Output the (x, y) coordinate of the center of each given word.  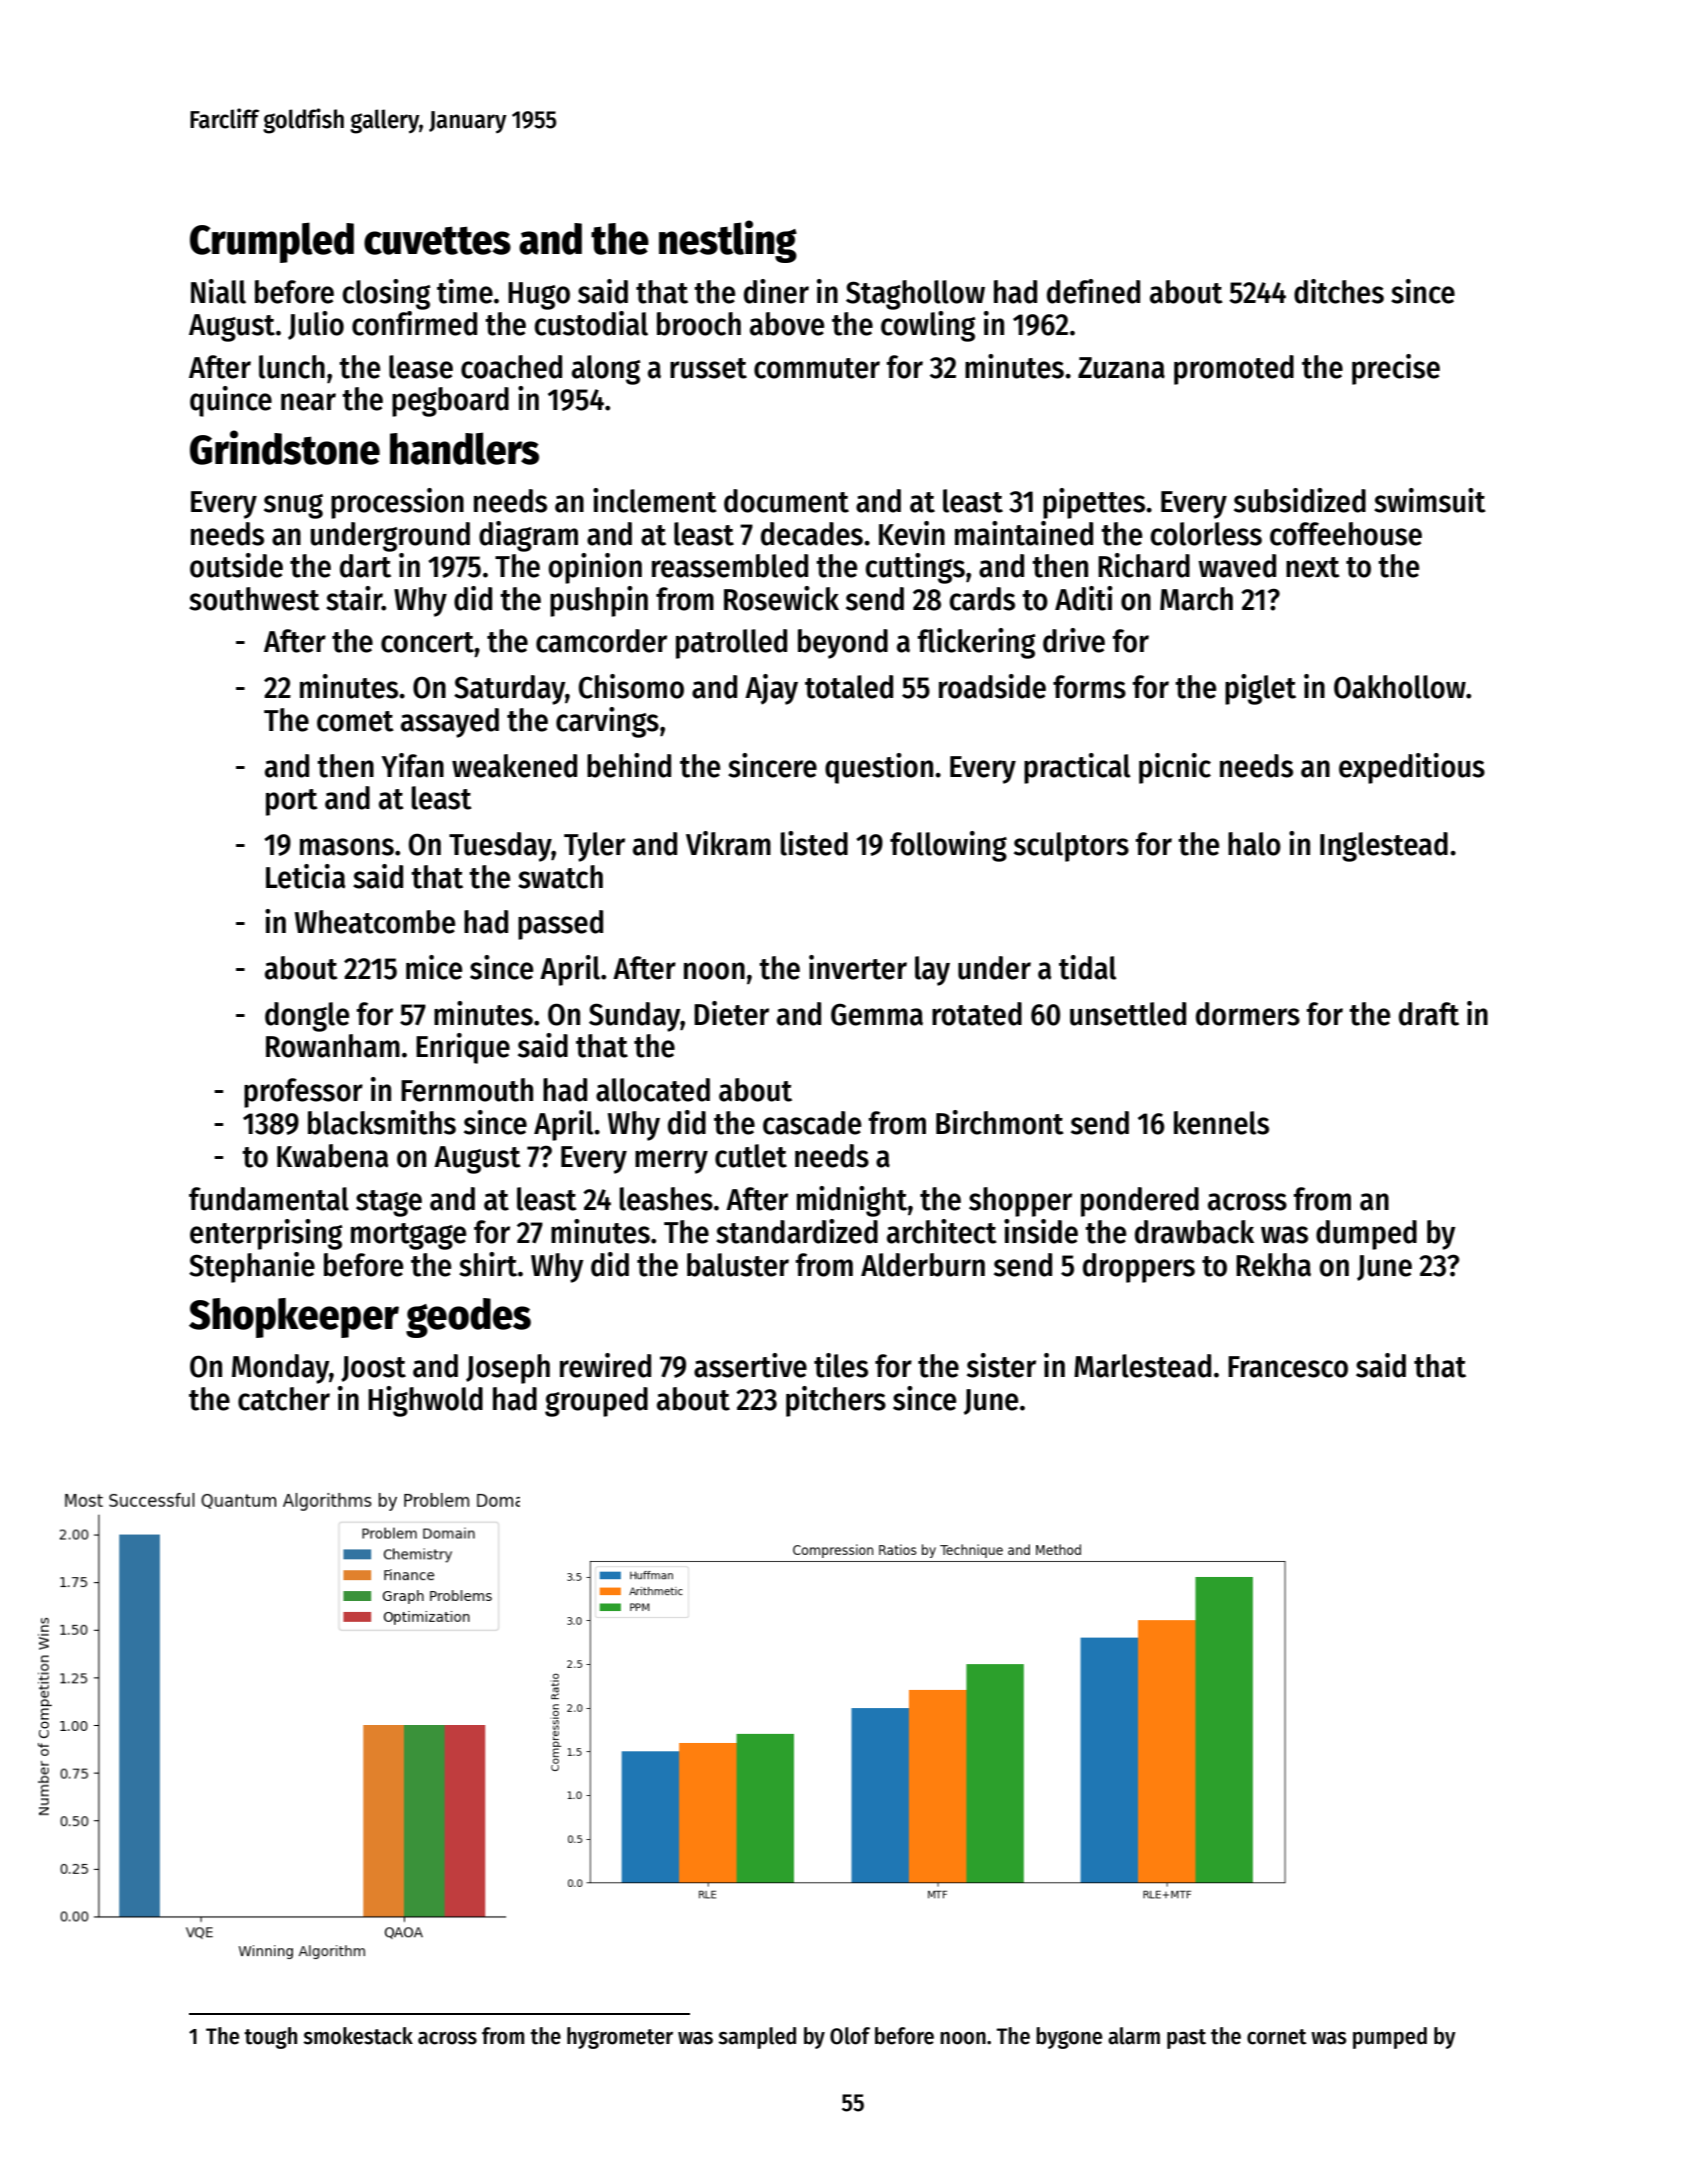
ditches (1339, 291)
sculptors (1071, 847)
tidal (1087, 967)
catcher (284, 1399)
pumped (1390, 2038)
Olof (850, 2036)
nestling (728, 241)
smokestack (358, 2036)
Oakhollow (1400, 687)
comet (355, 721)
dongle (307, 1017)
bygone (1069, 2038)
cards (982, 599)
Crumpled (272, 242)
